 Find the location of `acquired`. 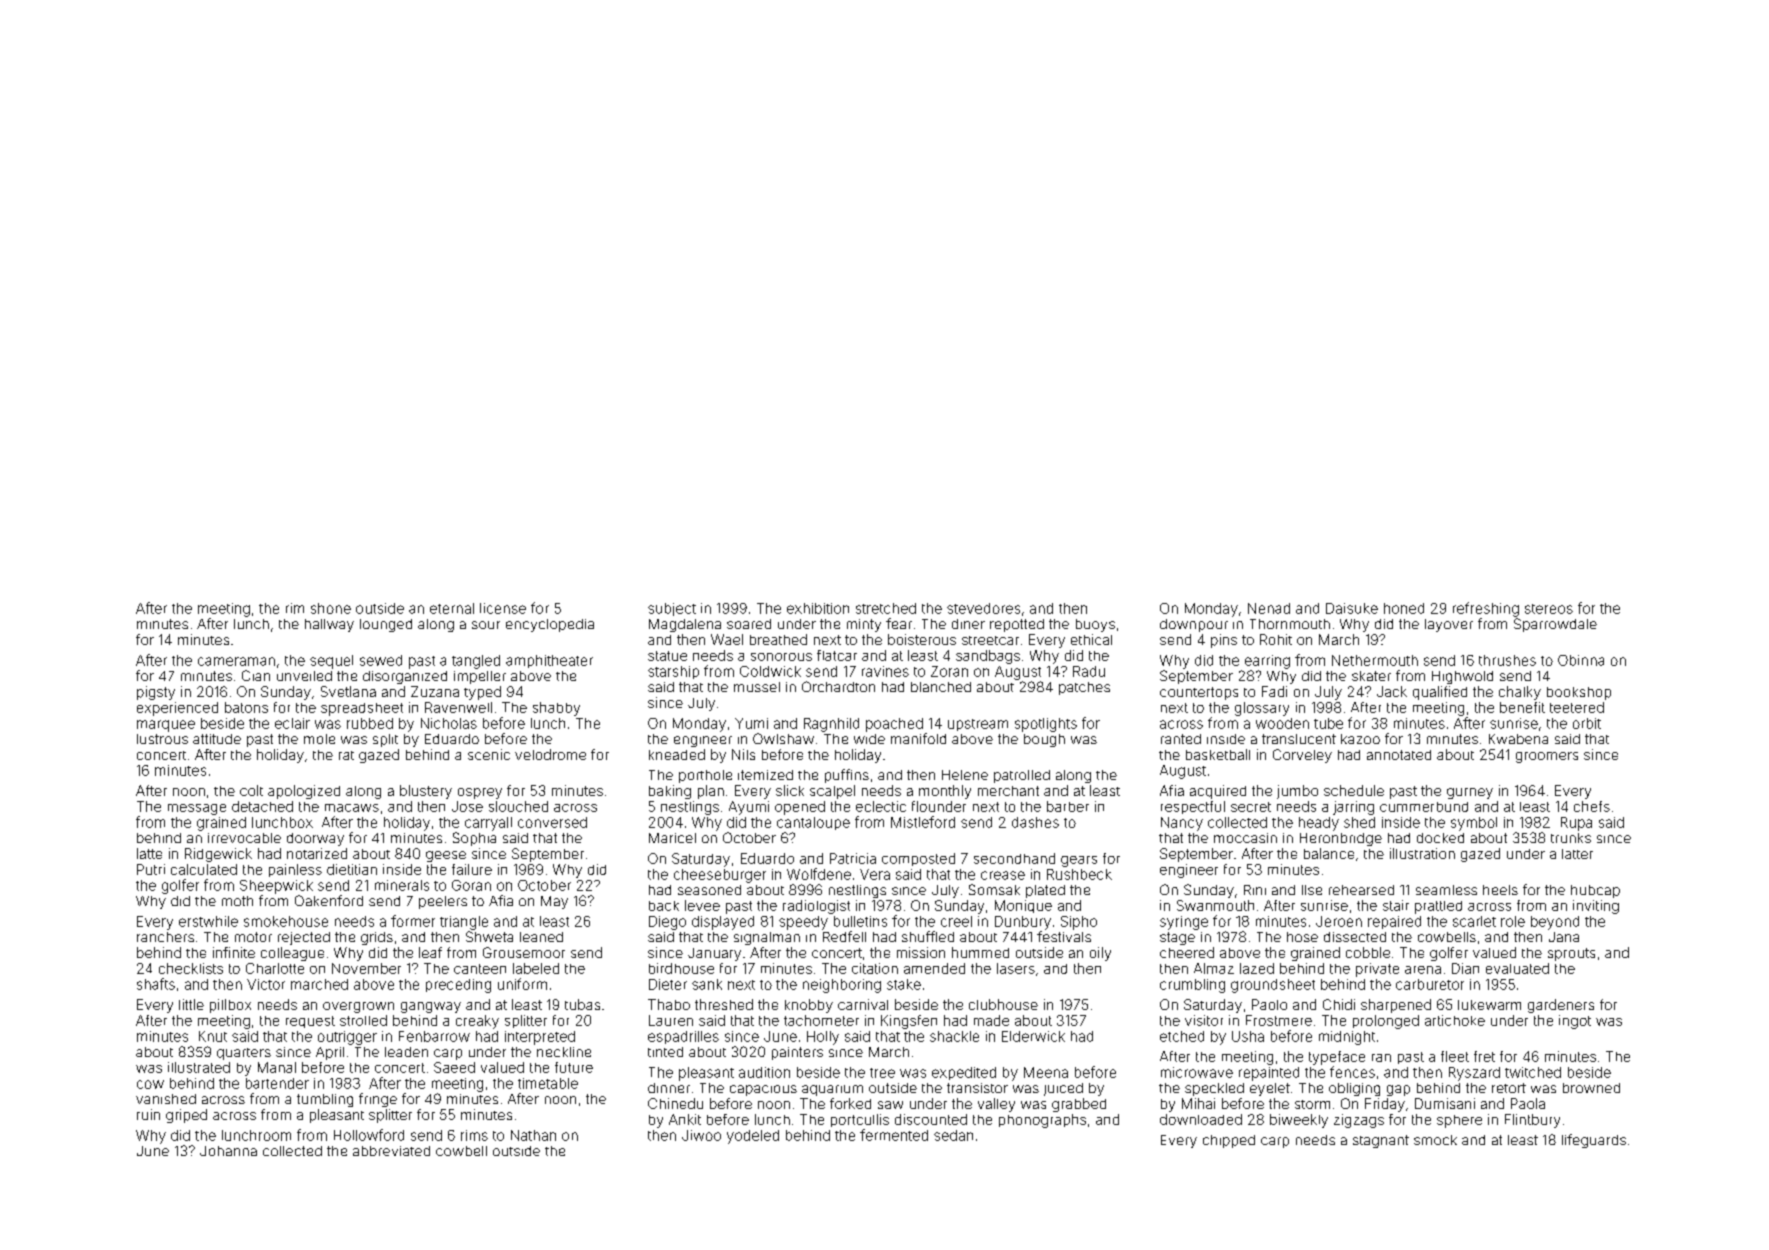

acquired is located at coordinates (1218, 792).
